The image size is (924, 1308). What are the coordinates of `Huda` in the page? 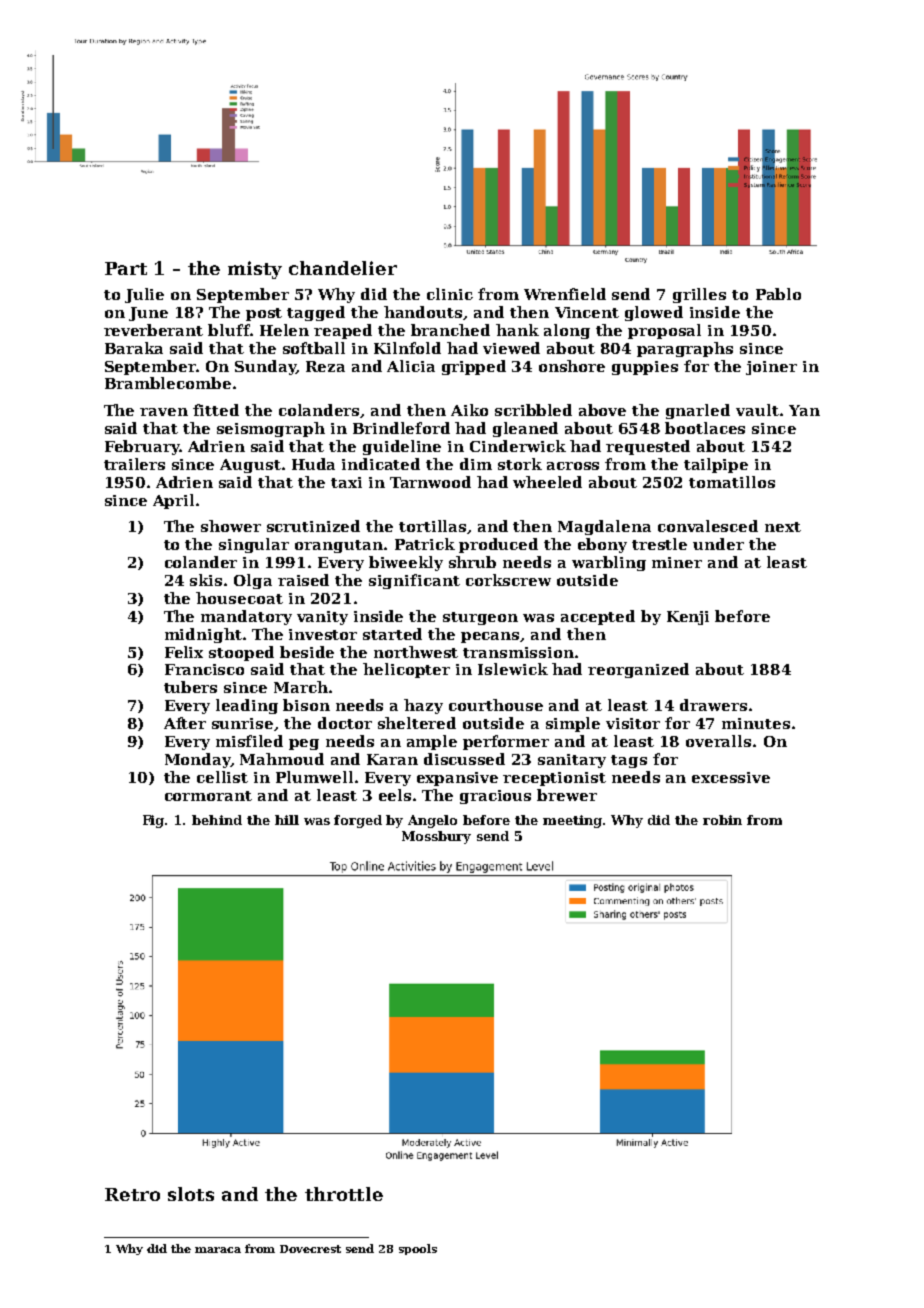 It's located at (313, 464).
